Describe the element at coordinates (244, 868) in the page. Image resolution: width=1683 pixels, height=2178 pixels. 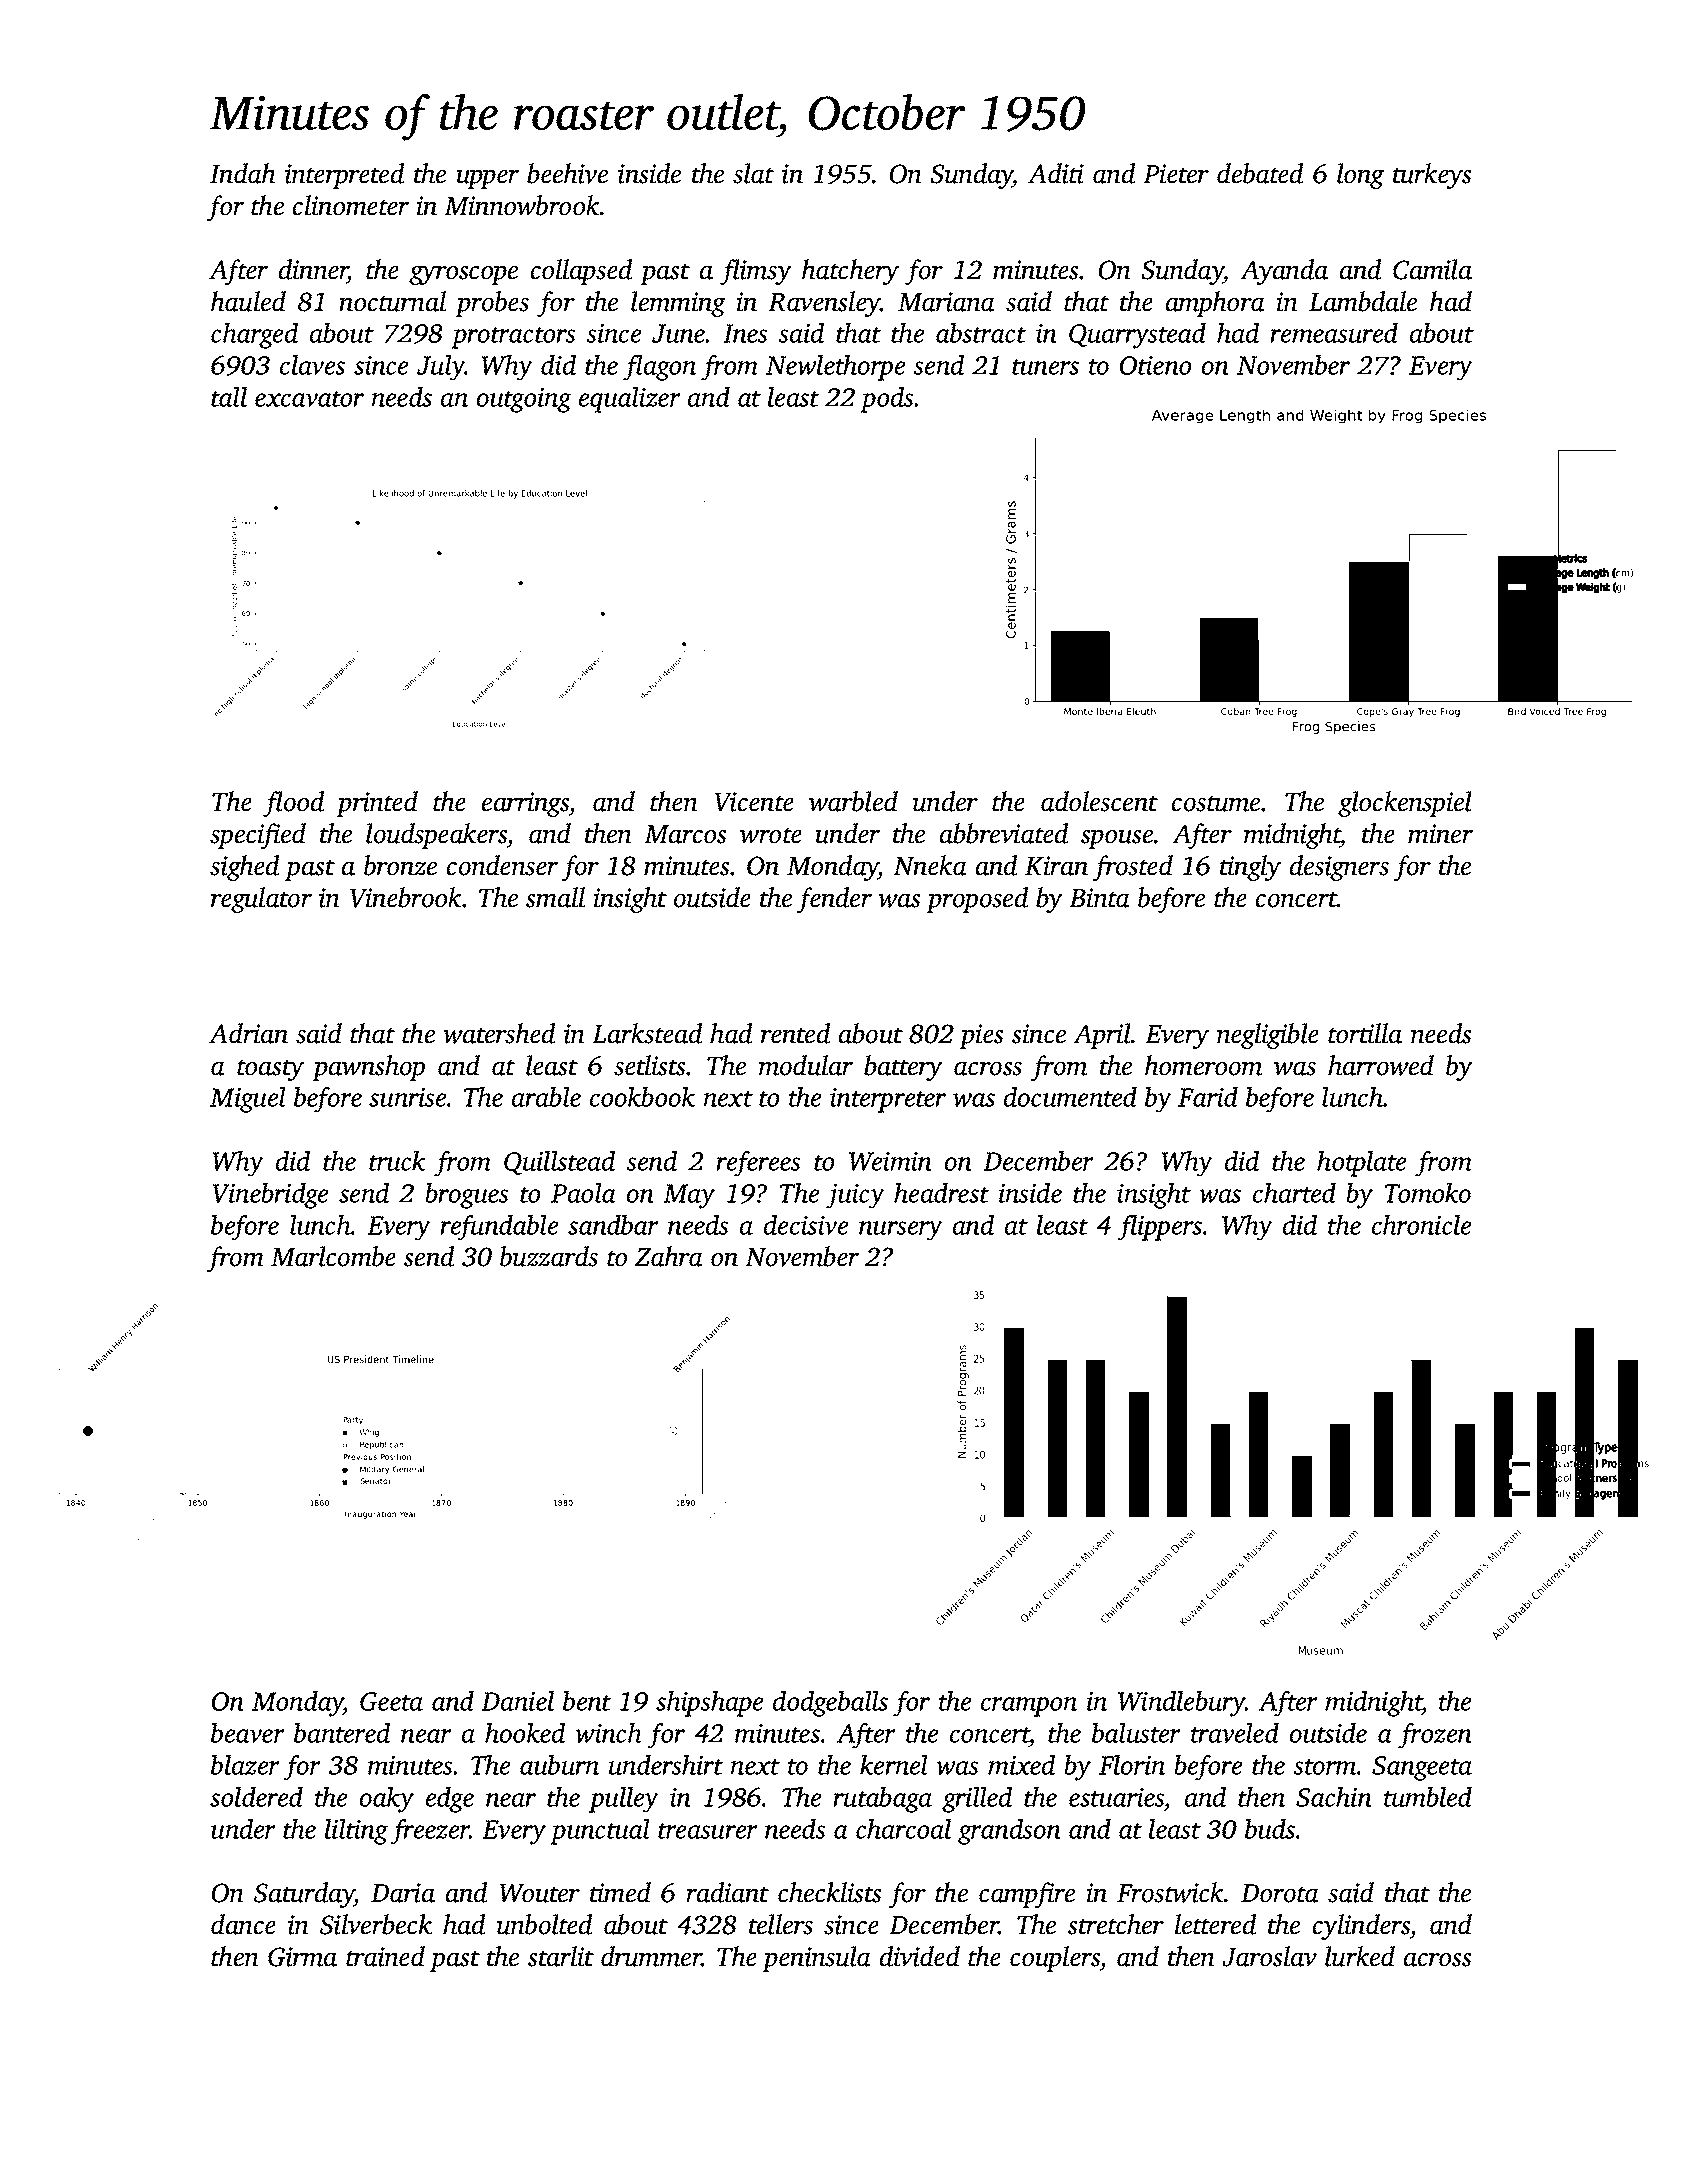
I see `sighed` at that location.
